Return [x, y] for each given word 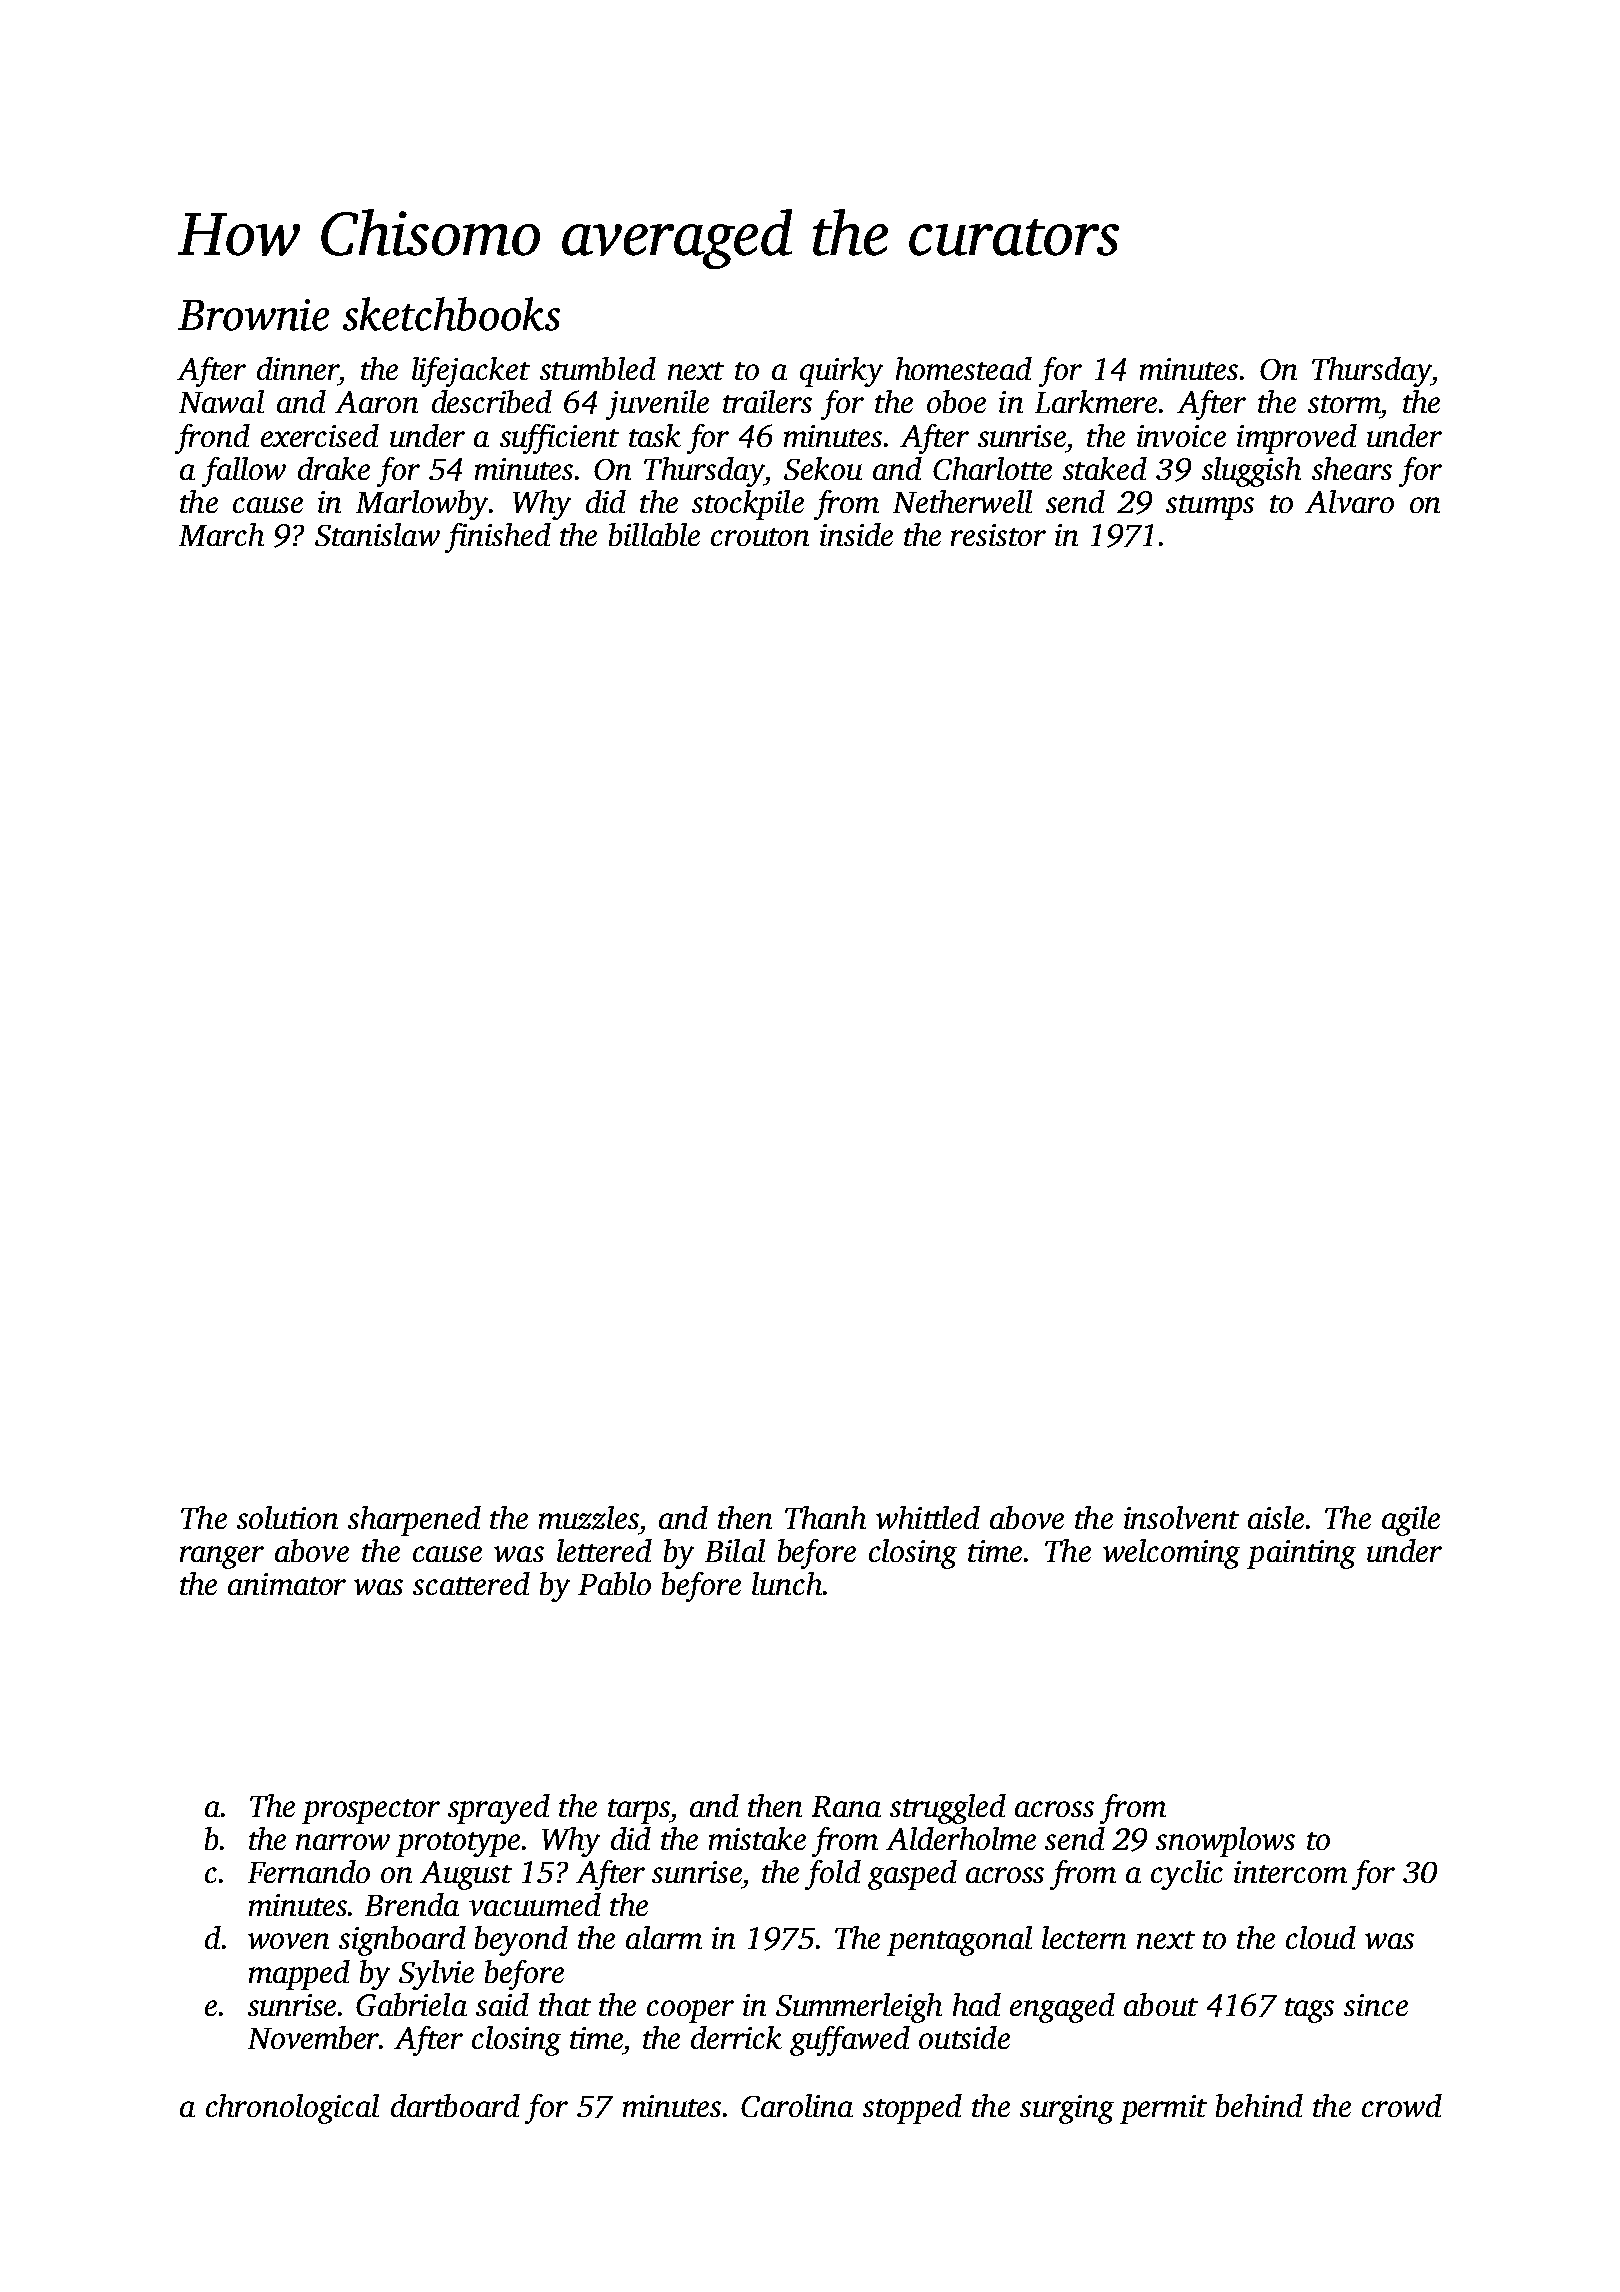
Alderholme [961, 1838]
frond [212, 439]
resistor [998, 535]
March [221, 534]
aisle [1276, 1517]
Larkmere [1096, 401]
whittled [928, 1517]
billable [654, 534]
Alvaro [1349, 501]
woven [288, 1941]
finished [498, 538]
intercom [1290, 1872]
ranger [222, 1557]
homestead [964, 368]
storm [1344, 404]
